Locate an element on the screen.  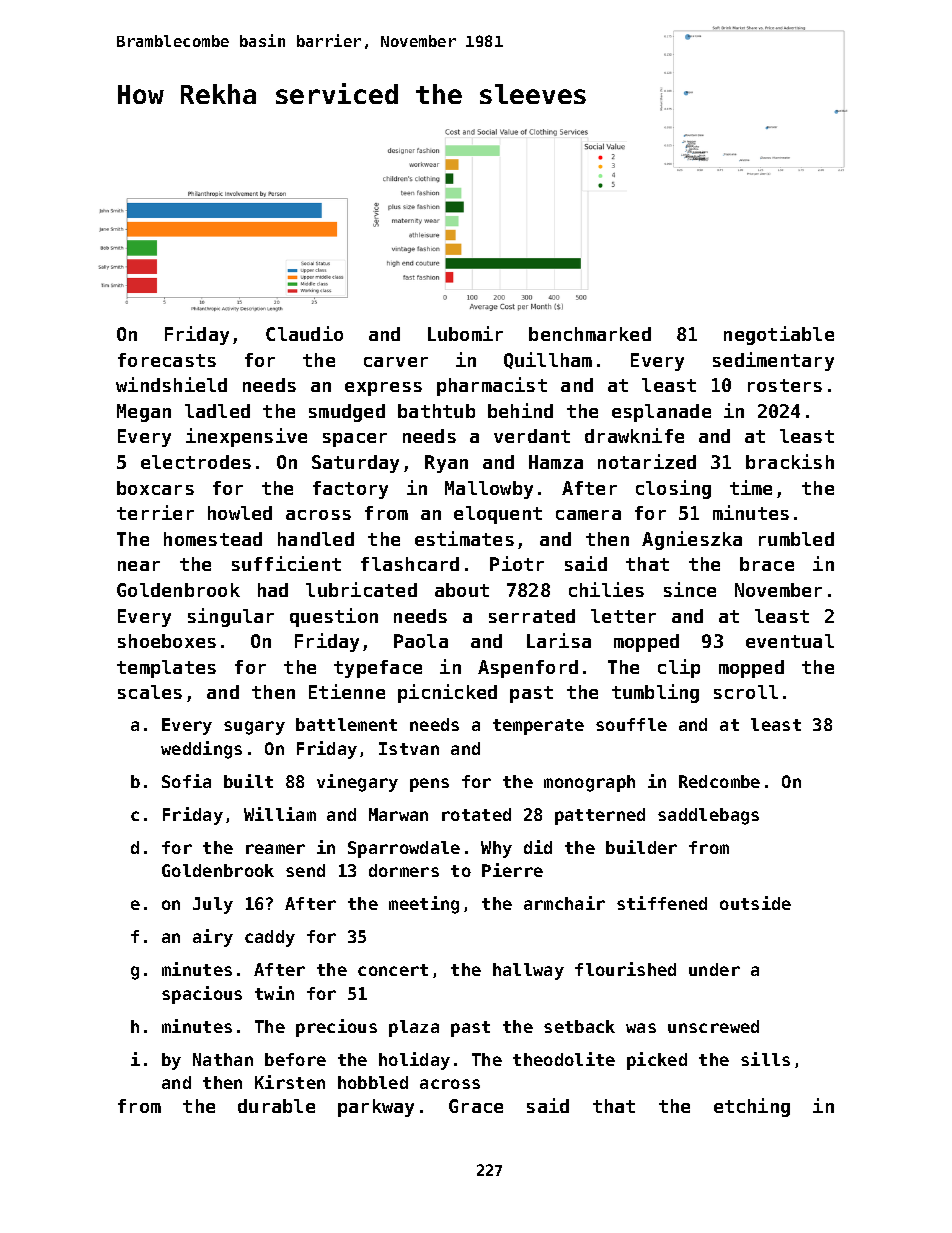
benchmarked is located at coordinates (590, 334).
